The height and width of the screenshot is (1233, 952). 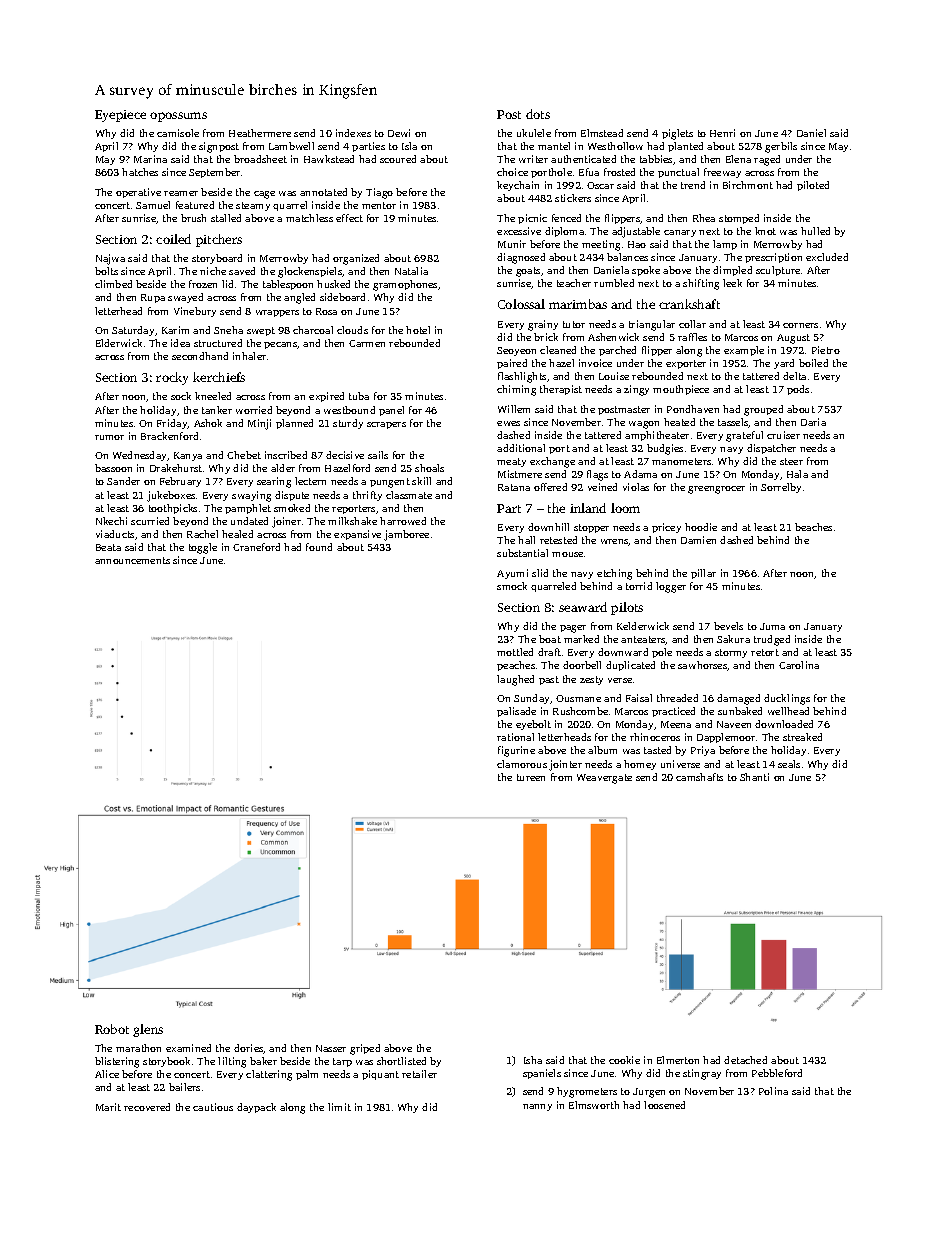 I want to click on Marit, so click(x=108, y=1107).
